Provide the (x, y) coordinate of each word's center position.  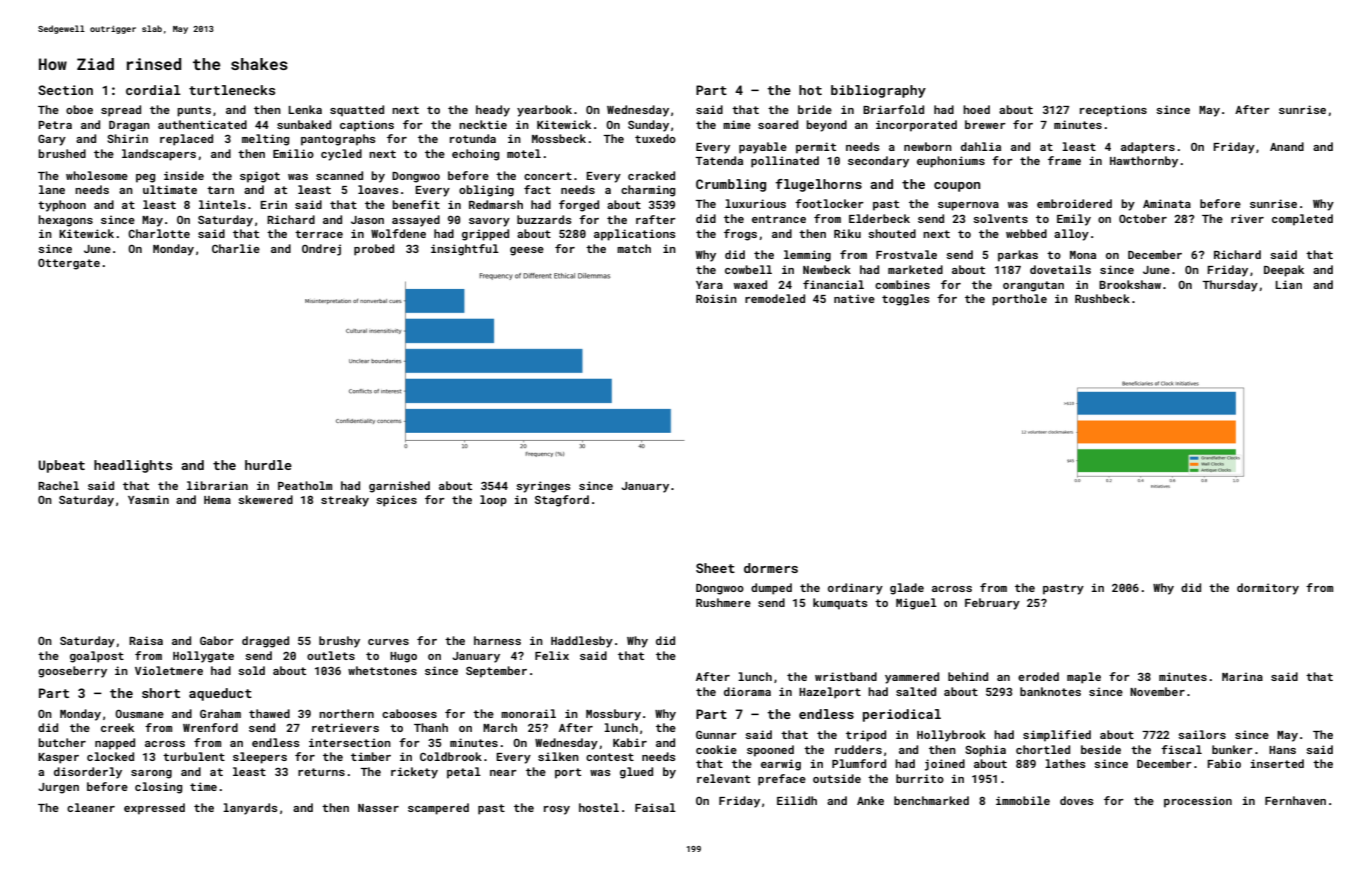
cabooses (409, 713)
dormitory (1268, 589)
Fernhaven (1295, 800)
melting (265, 140)
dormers (771, 568)
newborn (928, 146)
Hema (217, 500)
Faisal (655, 807)
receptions (1113, 111)
